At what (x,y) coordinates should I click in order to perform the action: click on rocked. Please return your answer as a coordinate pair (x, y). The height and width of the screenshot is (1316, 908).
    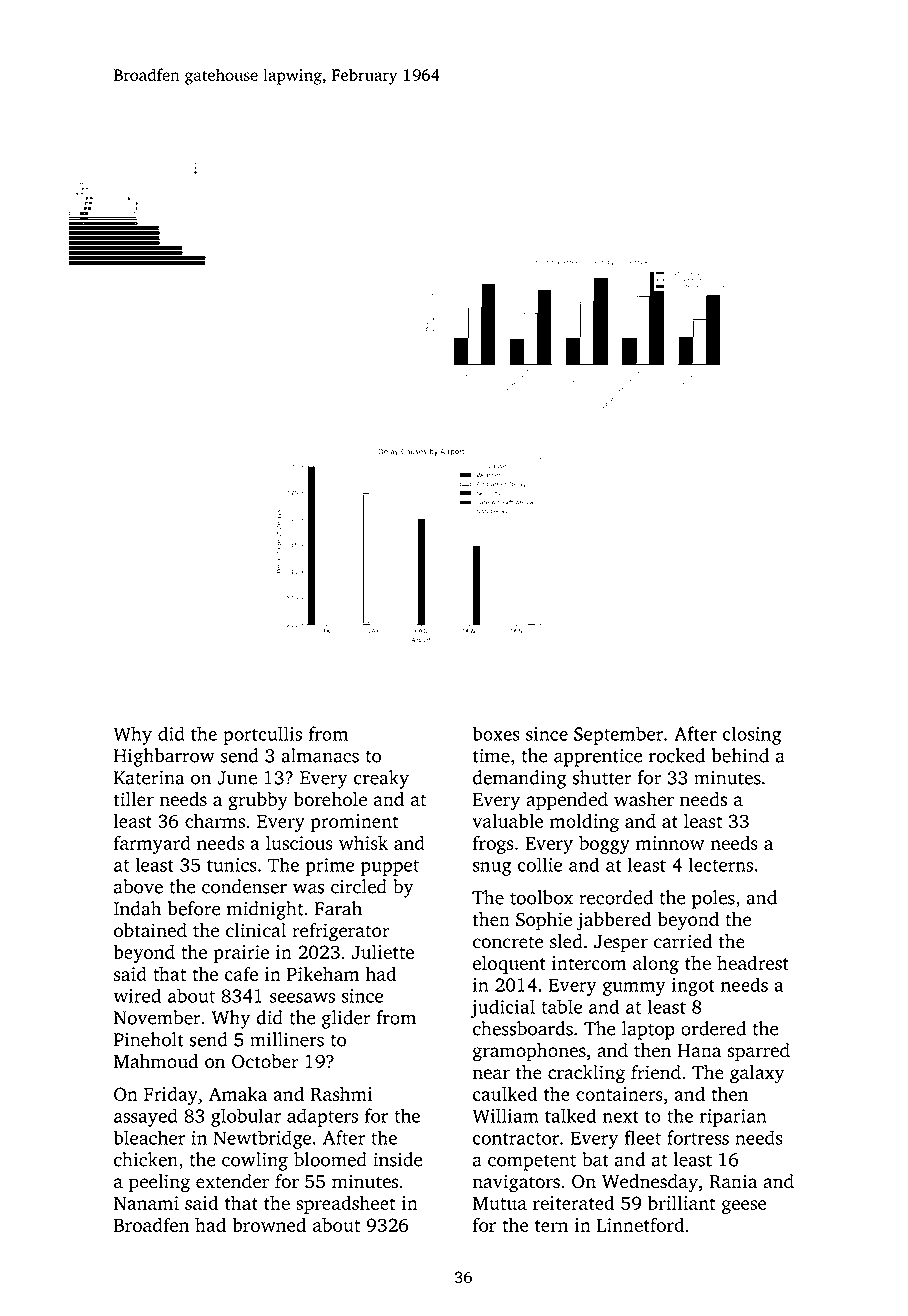
    Looking at the image, I should click on (677, 755).
